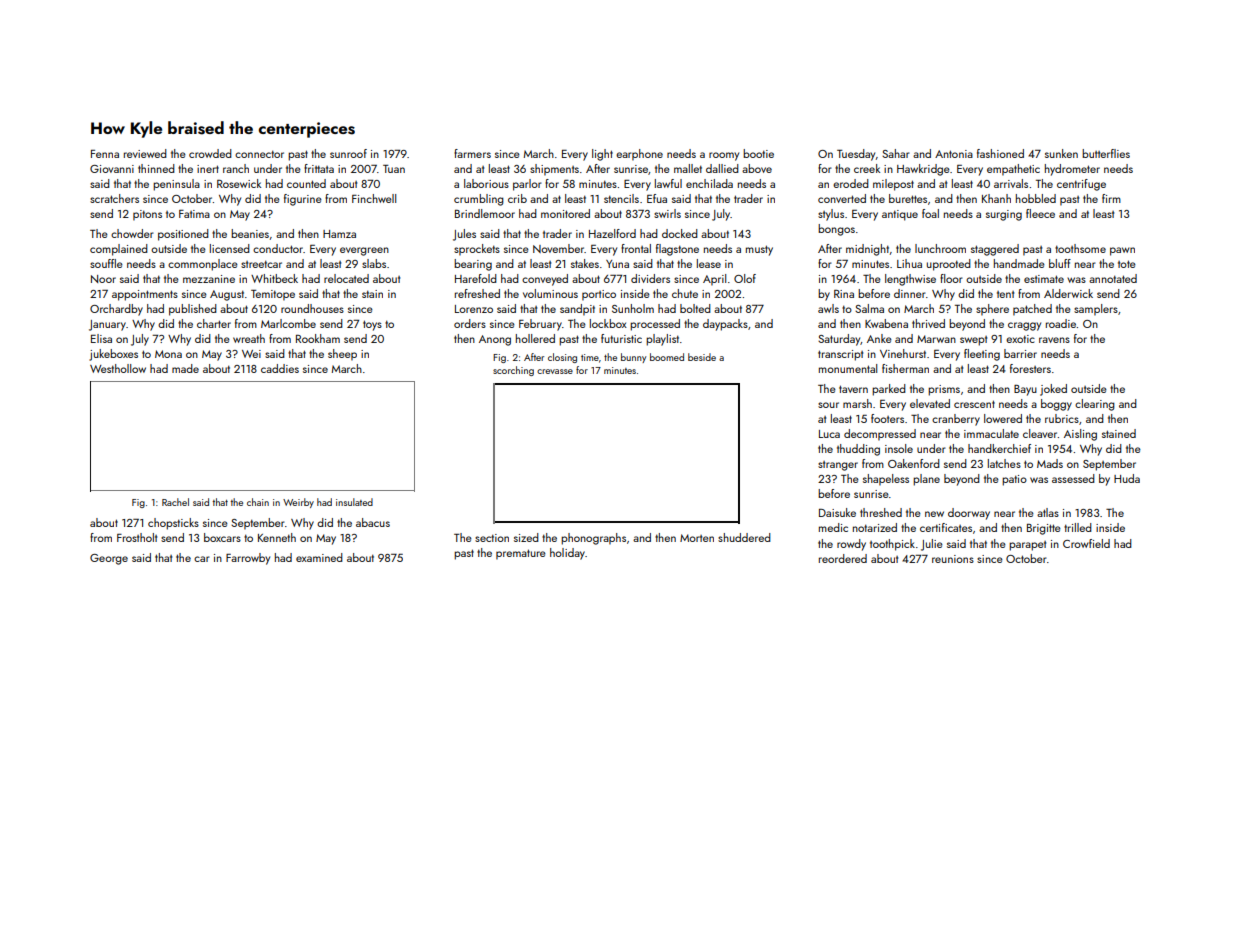 The image size is (1233, 952). I want to click on reviewed, so click(145, 153).
